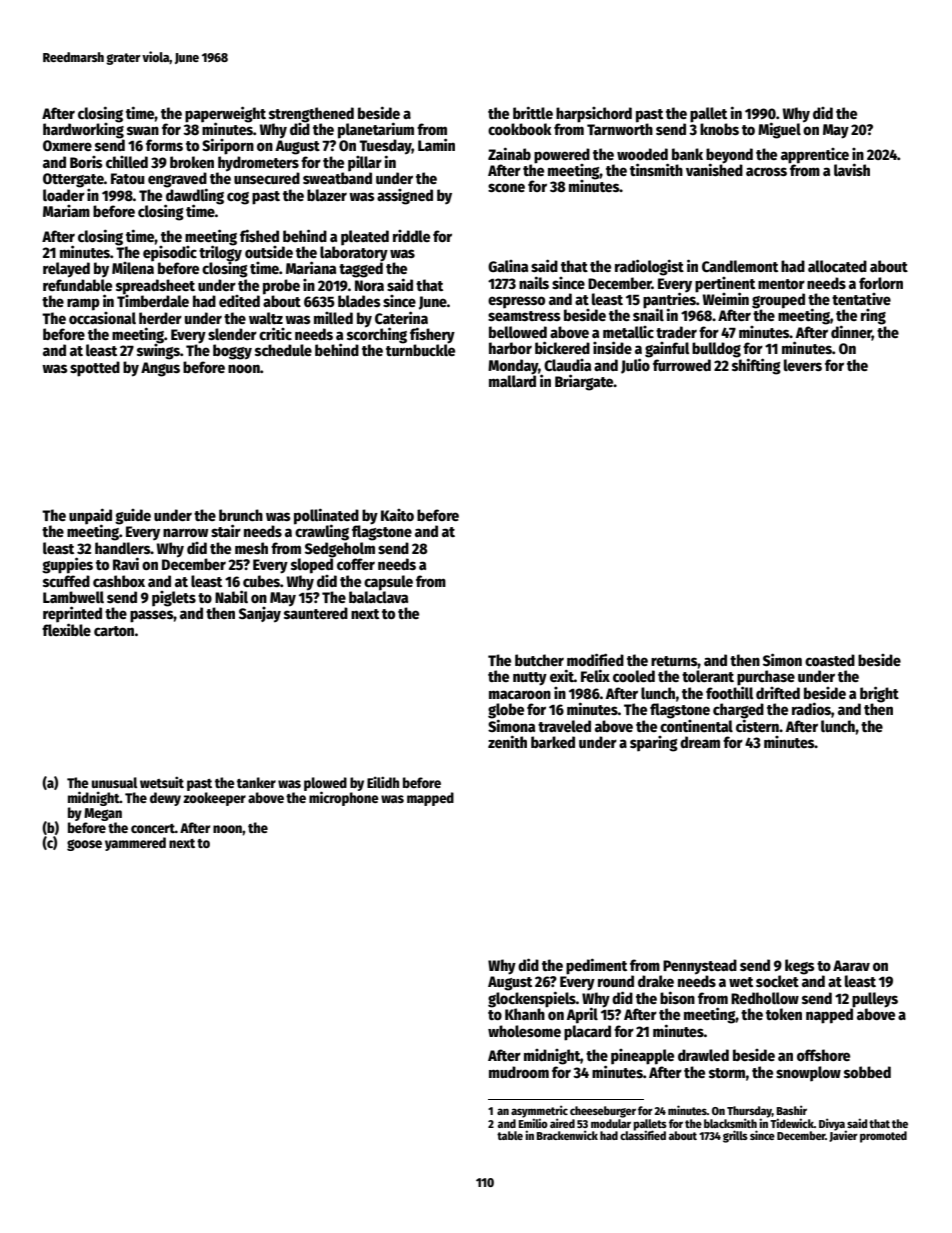 The width and height of the page is (952, 1233). Describe the element at coordinates (369, 285) in the page. I see `Nora` at that location.
